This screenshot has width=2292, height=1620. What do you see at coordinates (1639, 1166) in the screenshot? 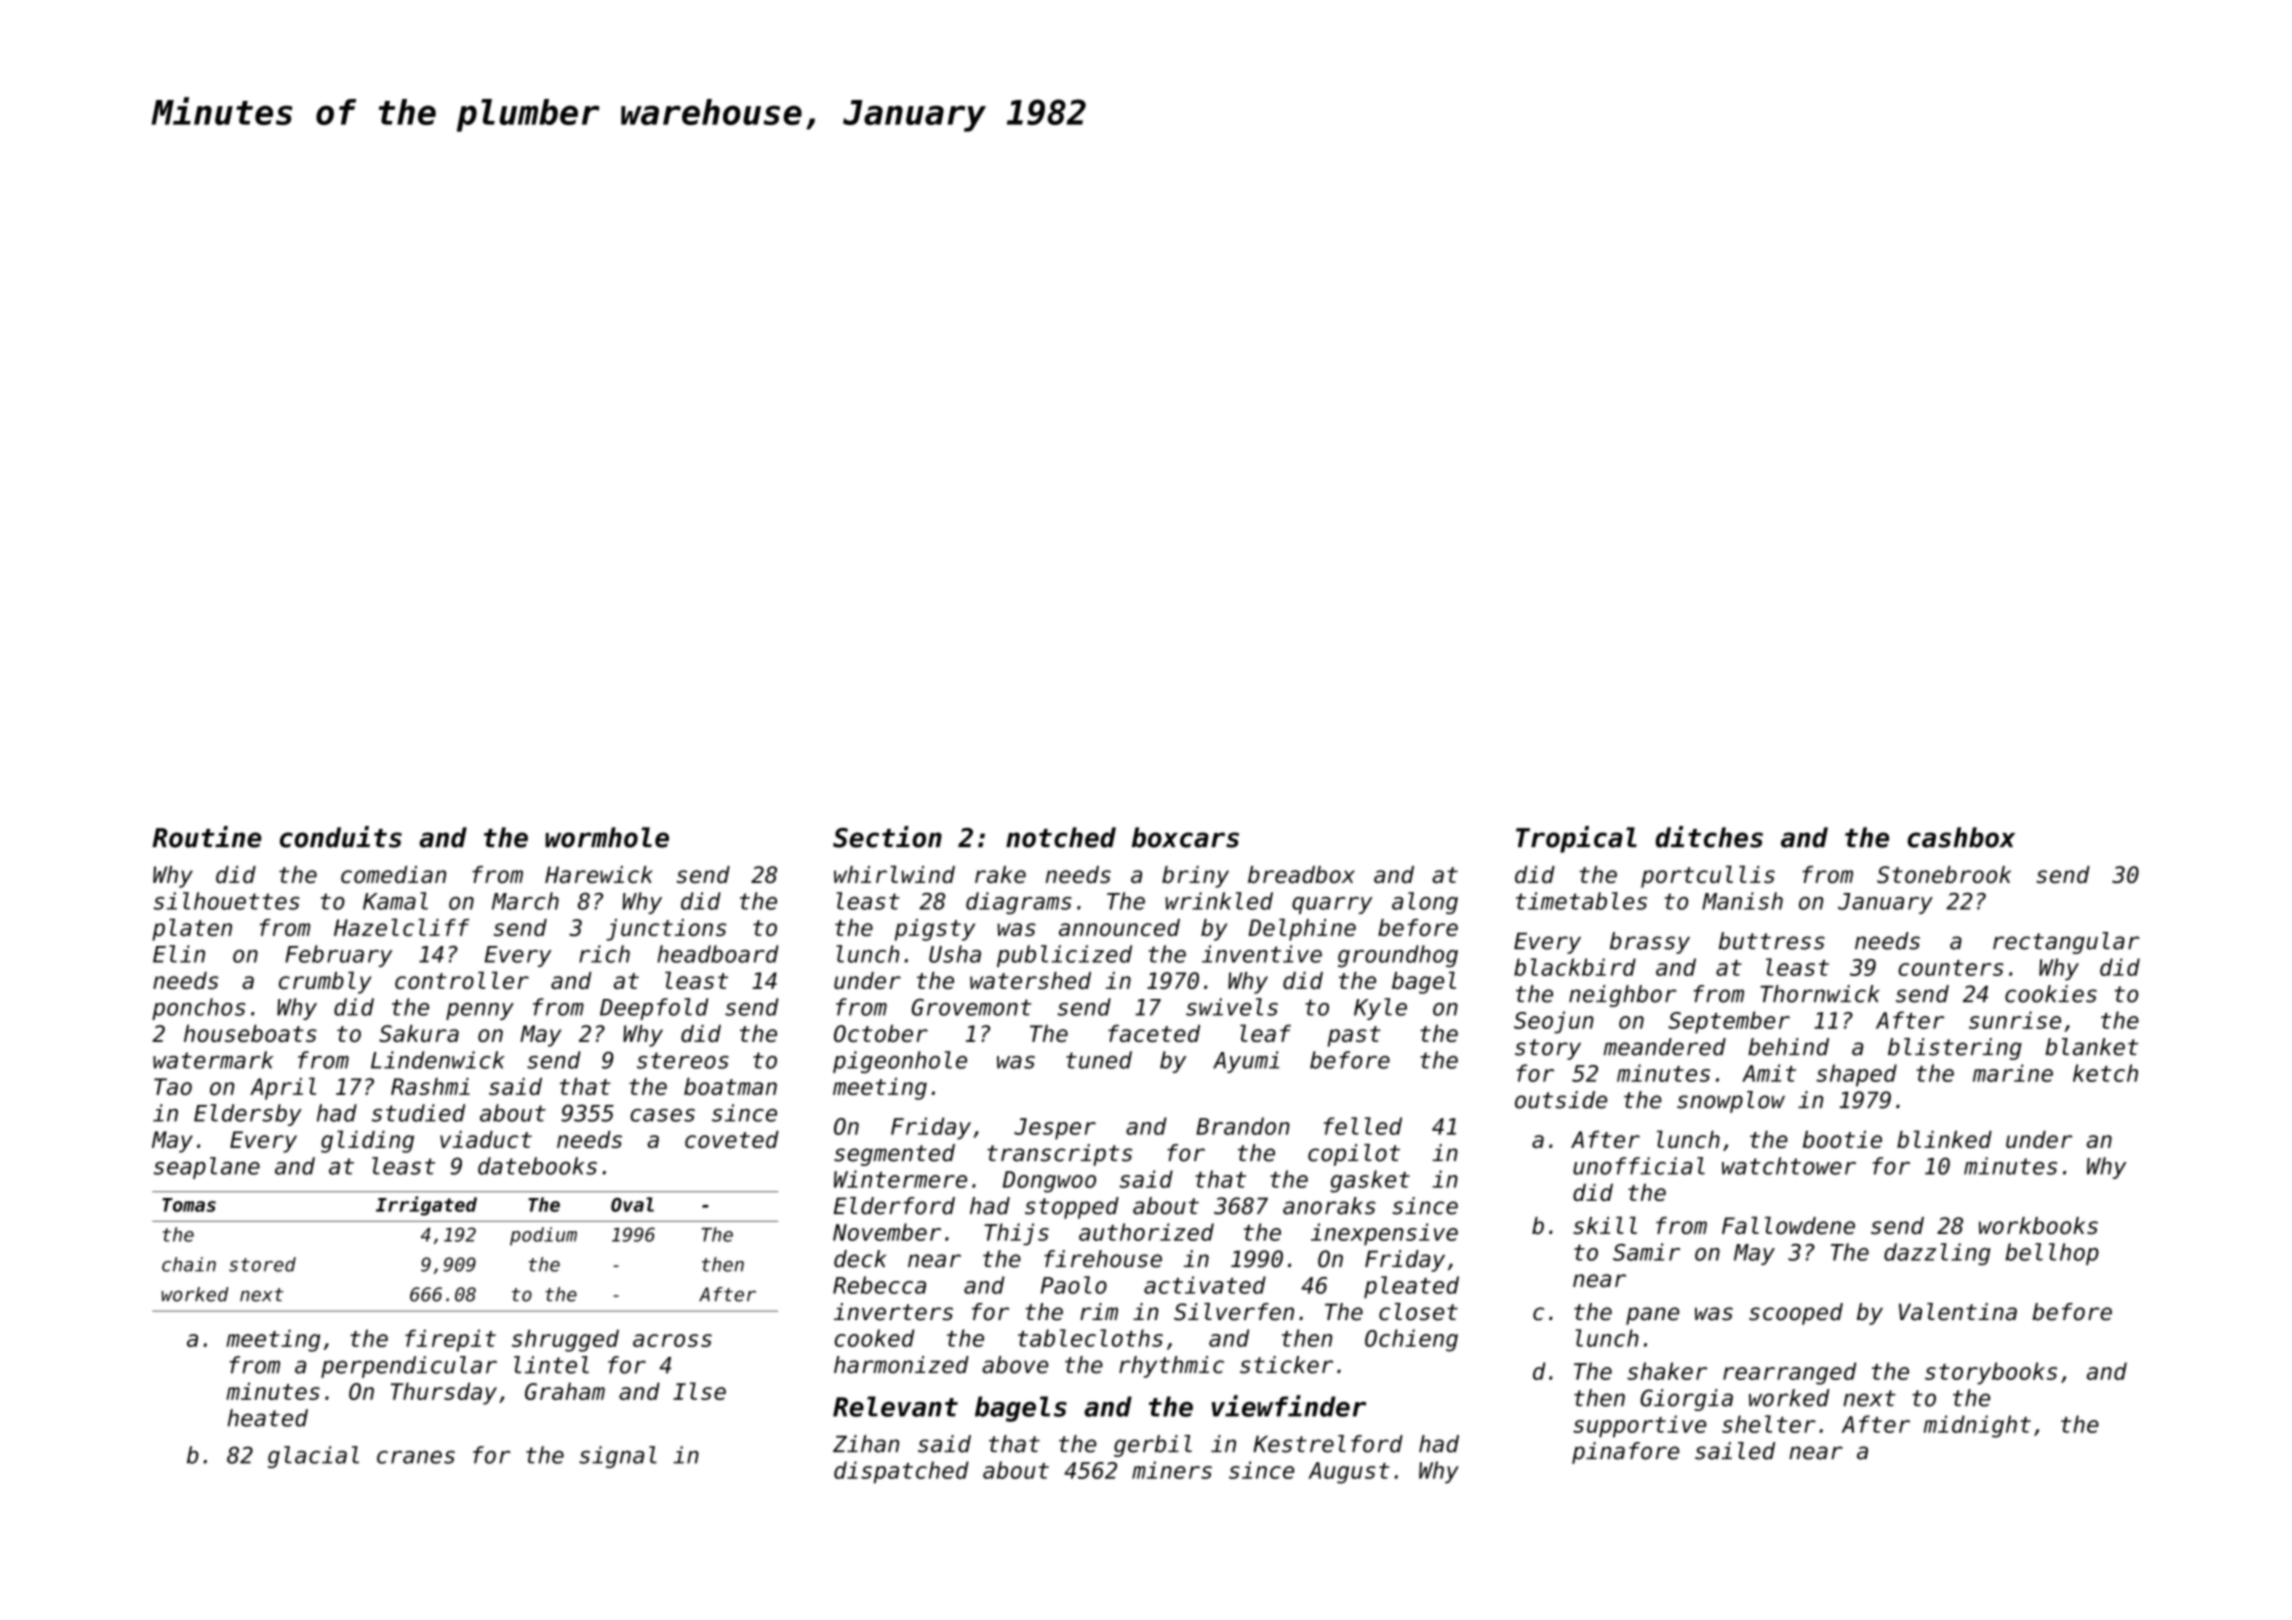
I see `unofficial` at bounding box center [1639, 1166].
